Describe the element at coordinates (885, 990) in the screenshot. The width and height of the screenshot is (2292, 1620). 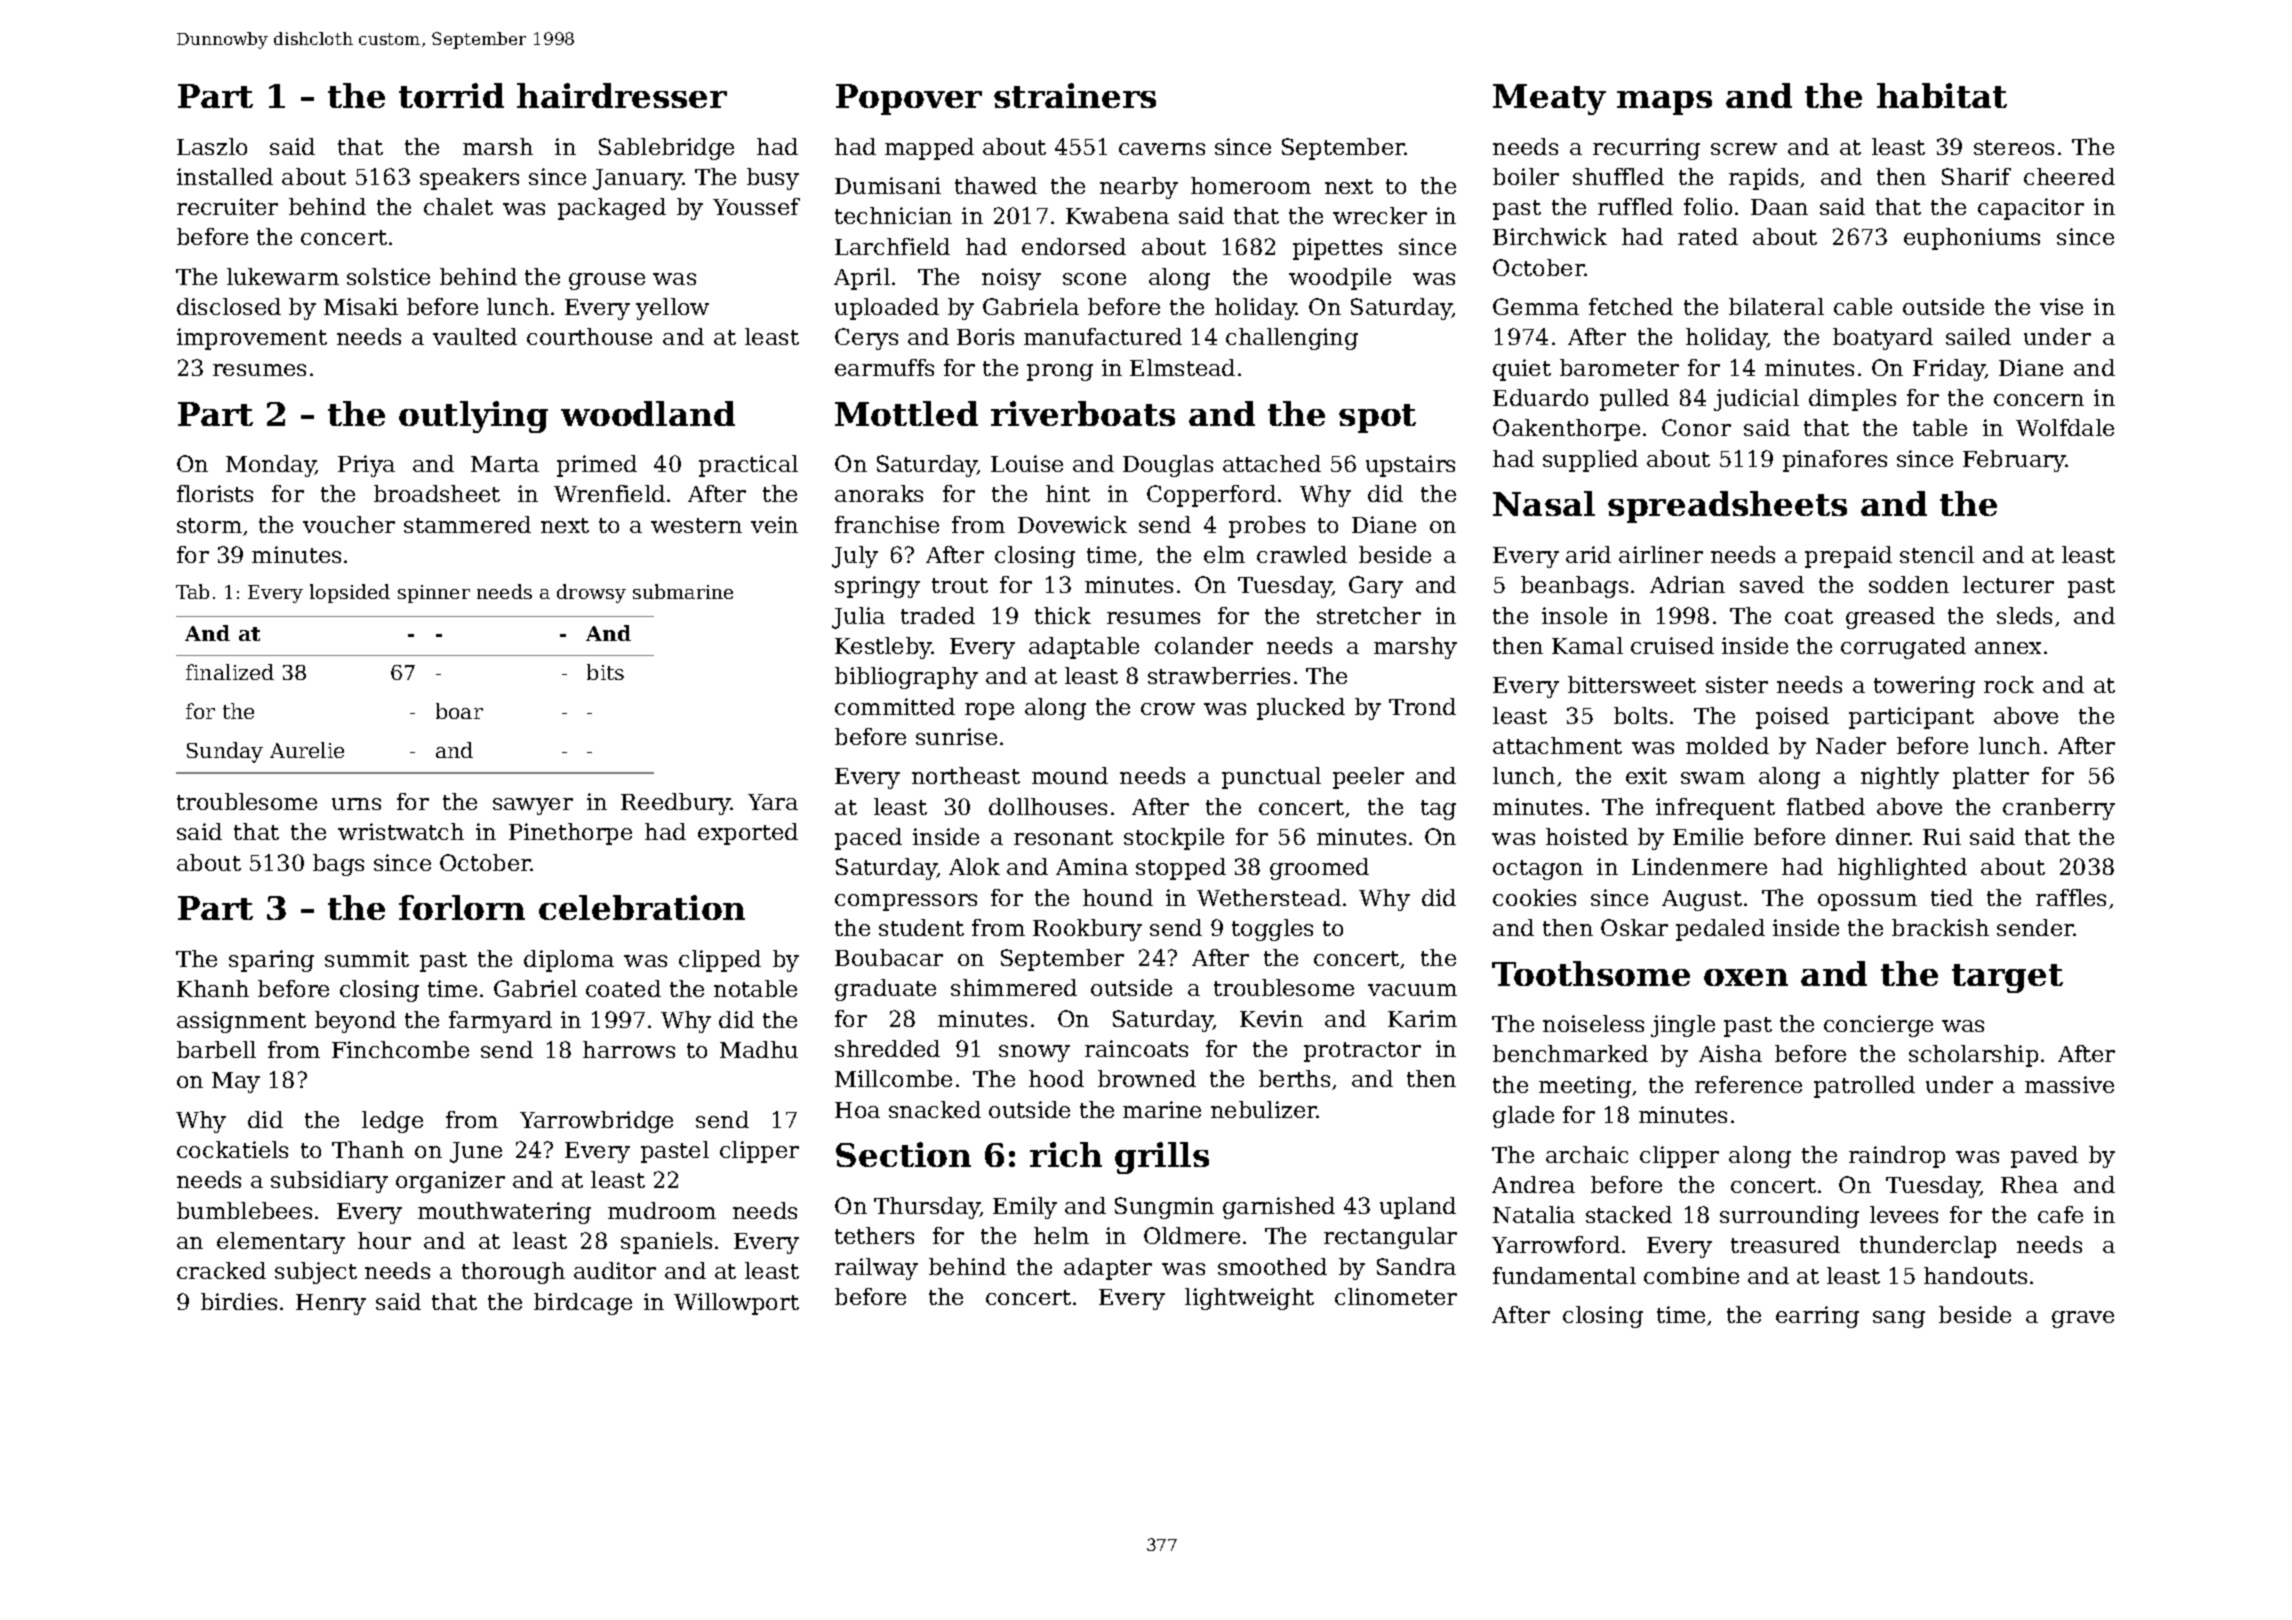
I see `graduate` at that location.
